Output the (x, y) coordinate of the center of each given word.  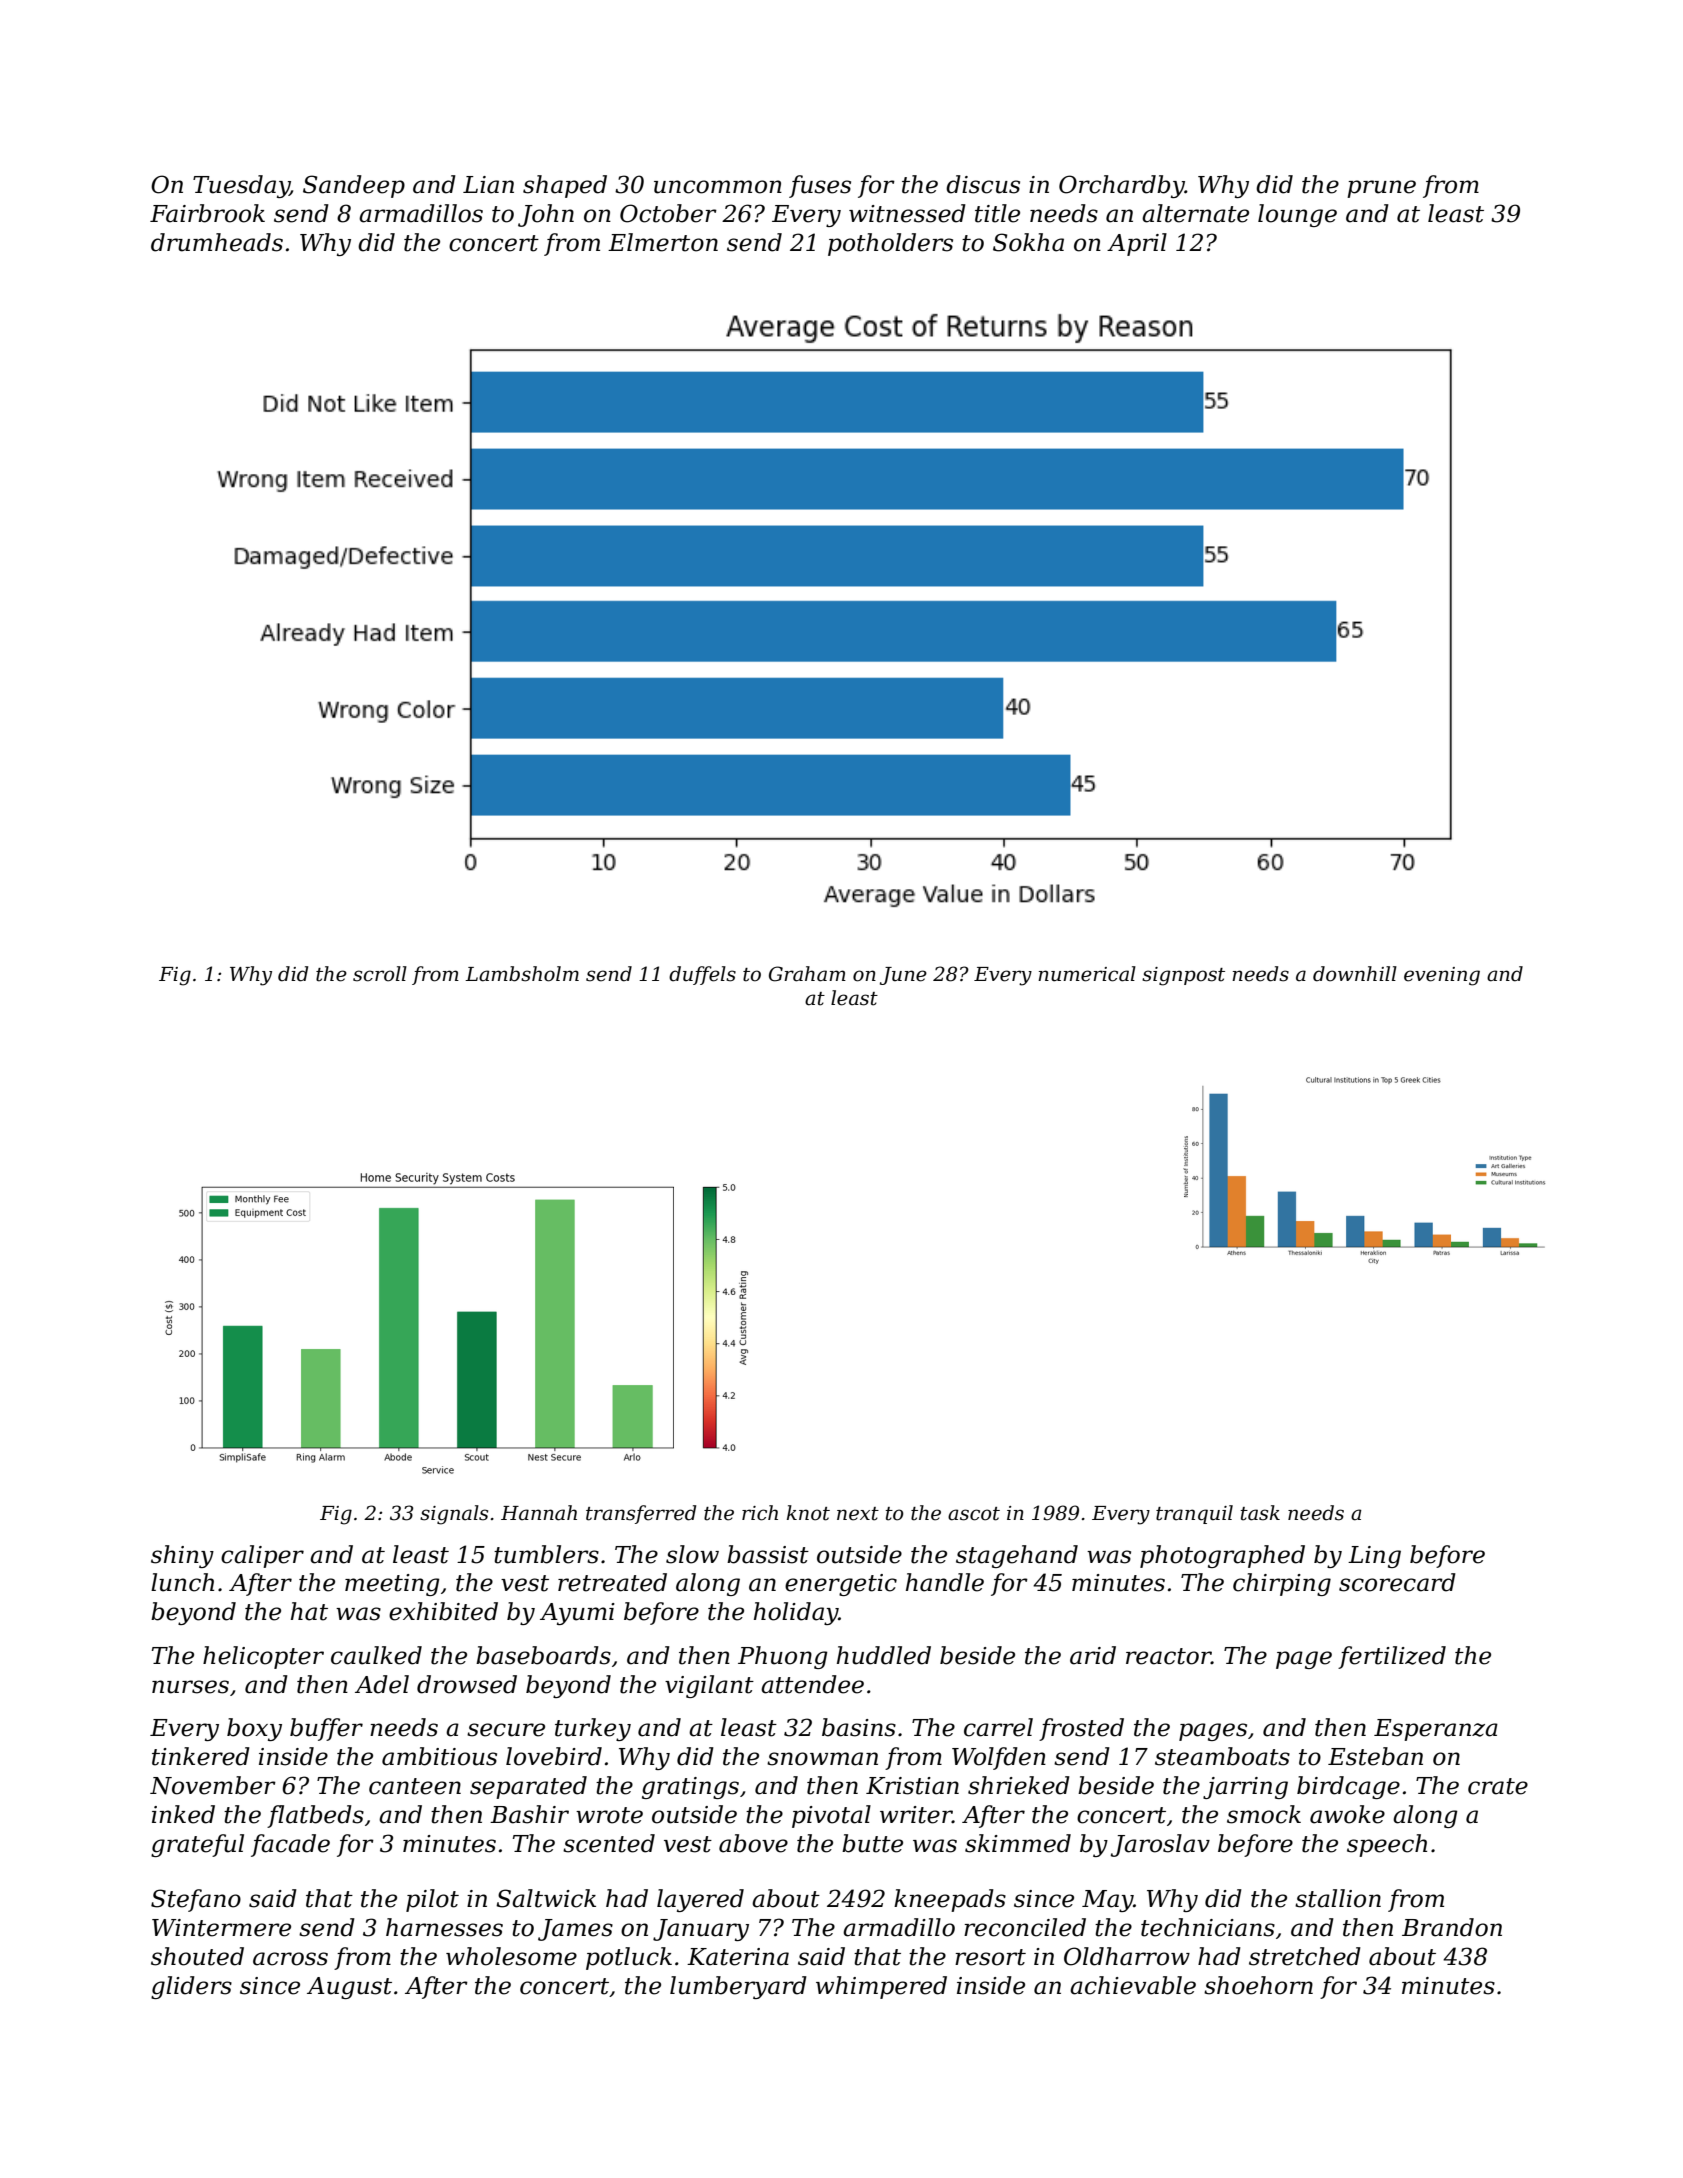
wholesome (511, 1956)
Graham (807, 974)
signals (454, 1515)
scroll (380, 974)
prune (1381, 189)
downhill (1355, 974)
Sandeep (354, 186)
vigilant (709, 1686)
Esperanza (1436, 1730)
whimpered (881, 1987)
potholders (890, 244)
